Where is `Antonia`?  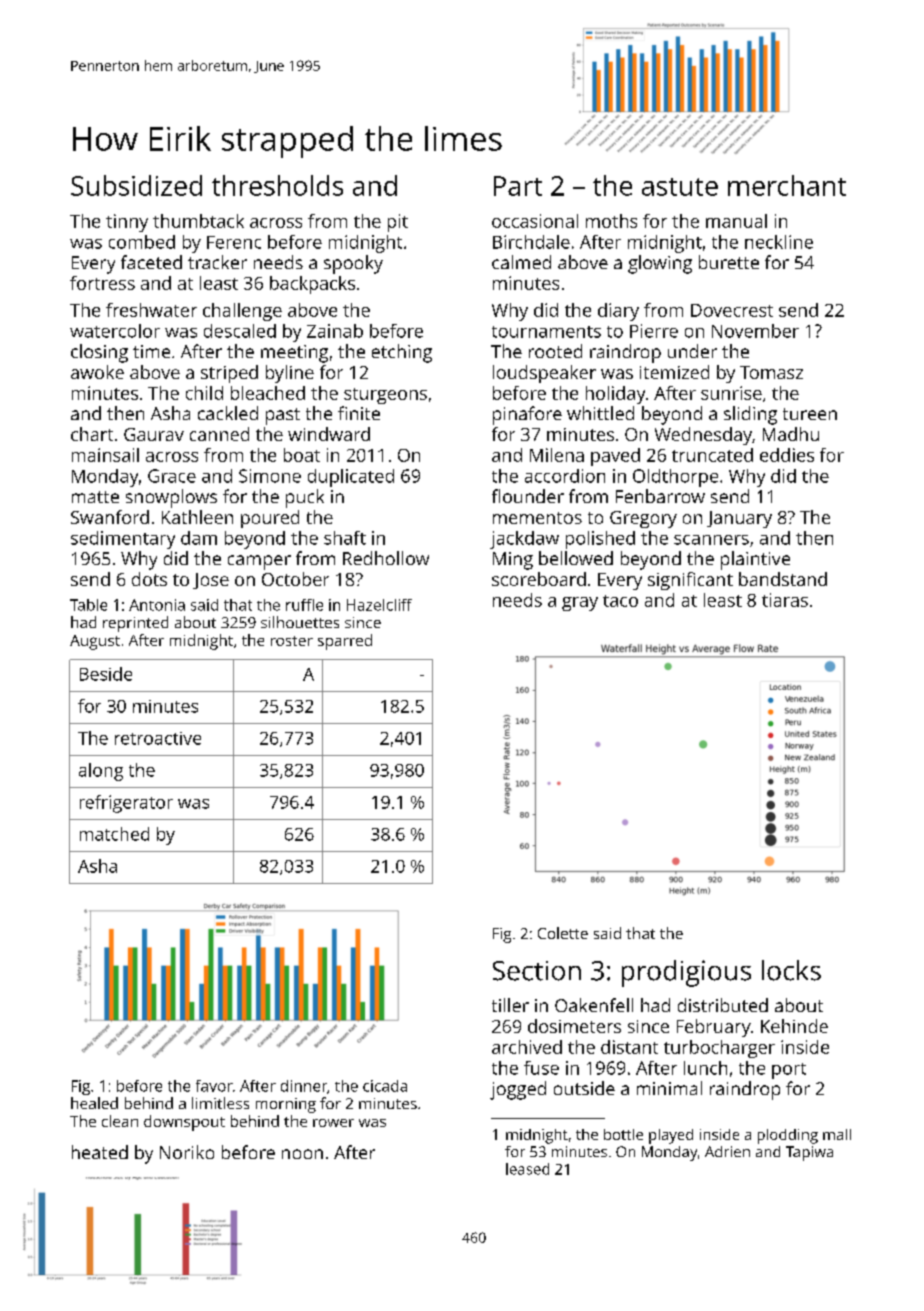
Antonia is located at coordinates (157, 605).
